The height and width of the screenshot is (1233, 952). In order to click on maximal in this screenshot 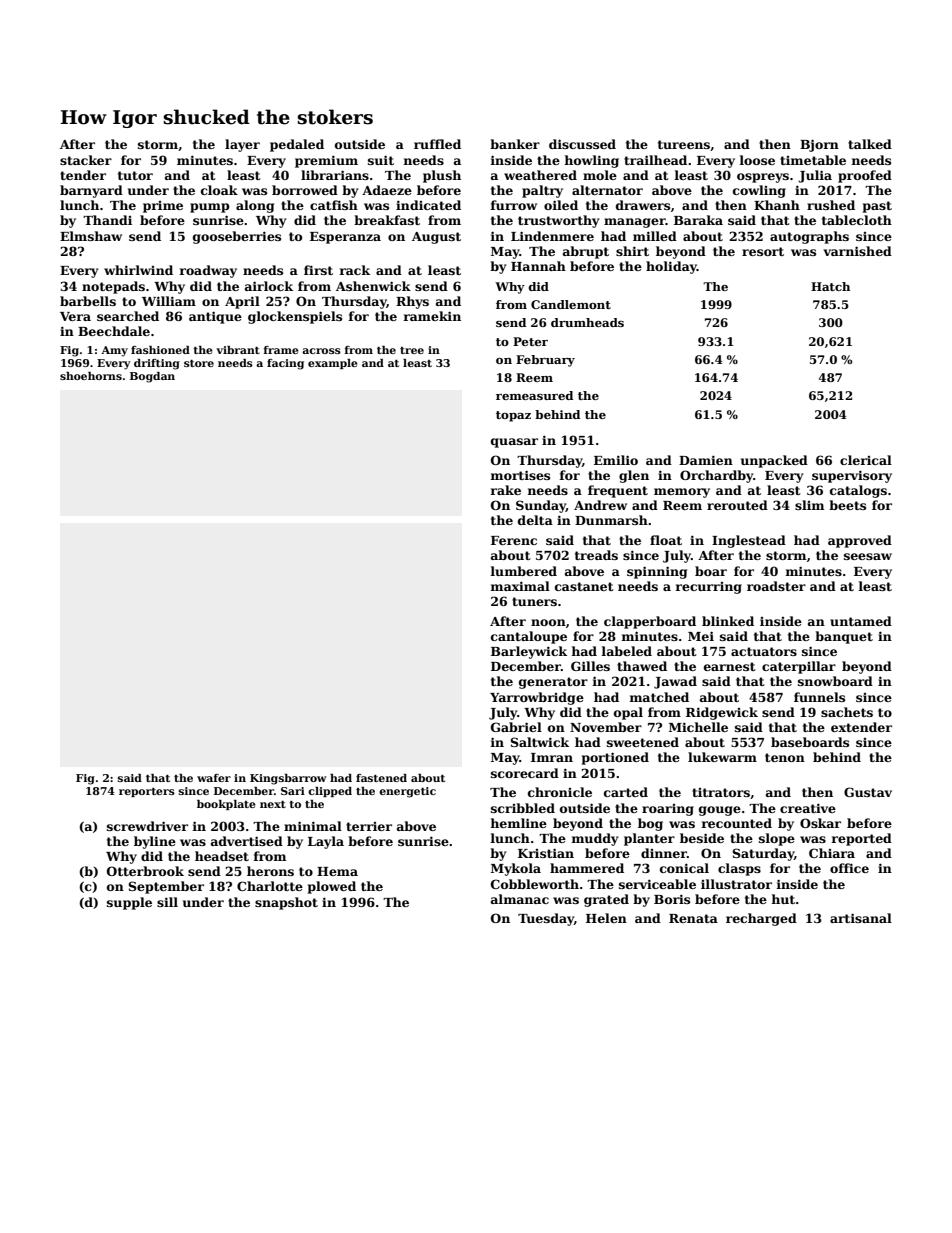, I will do `click(520, 586)`.
